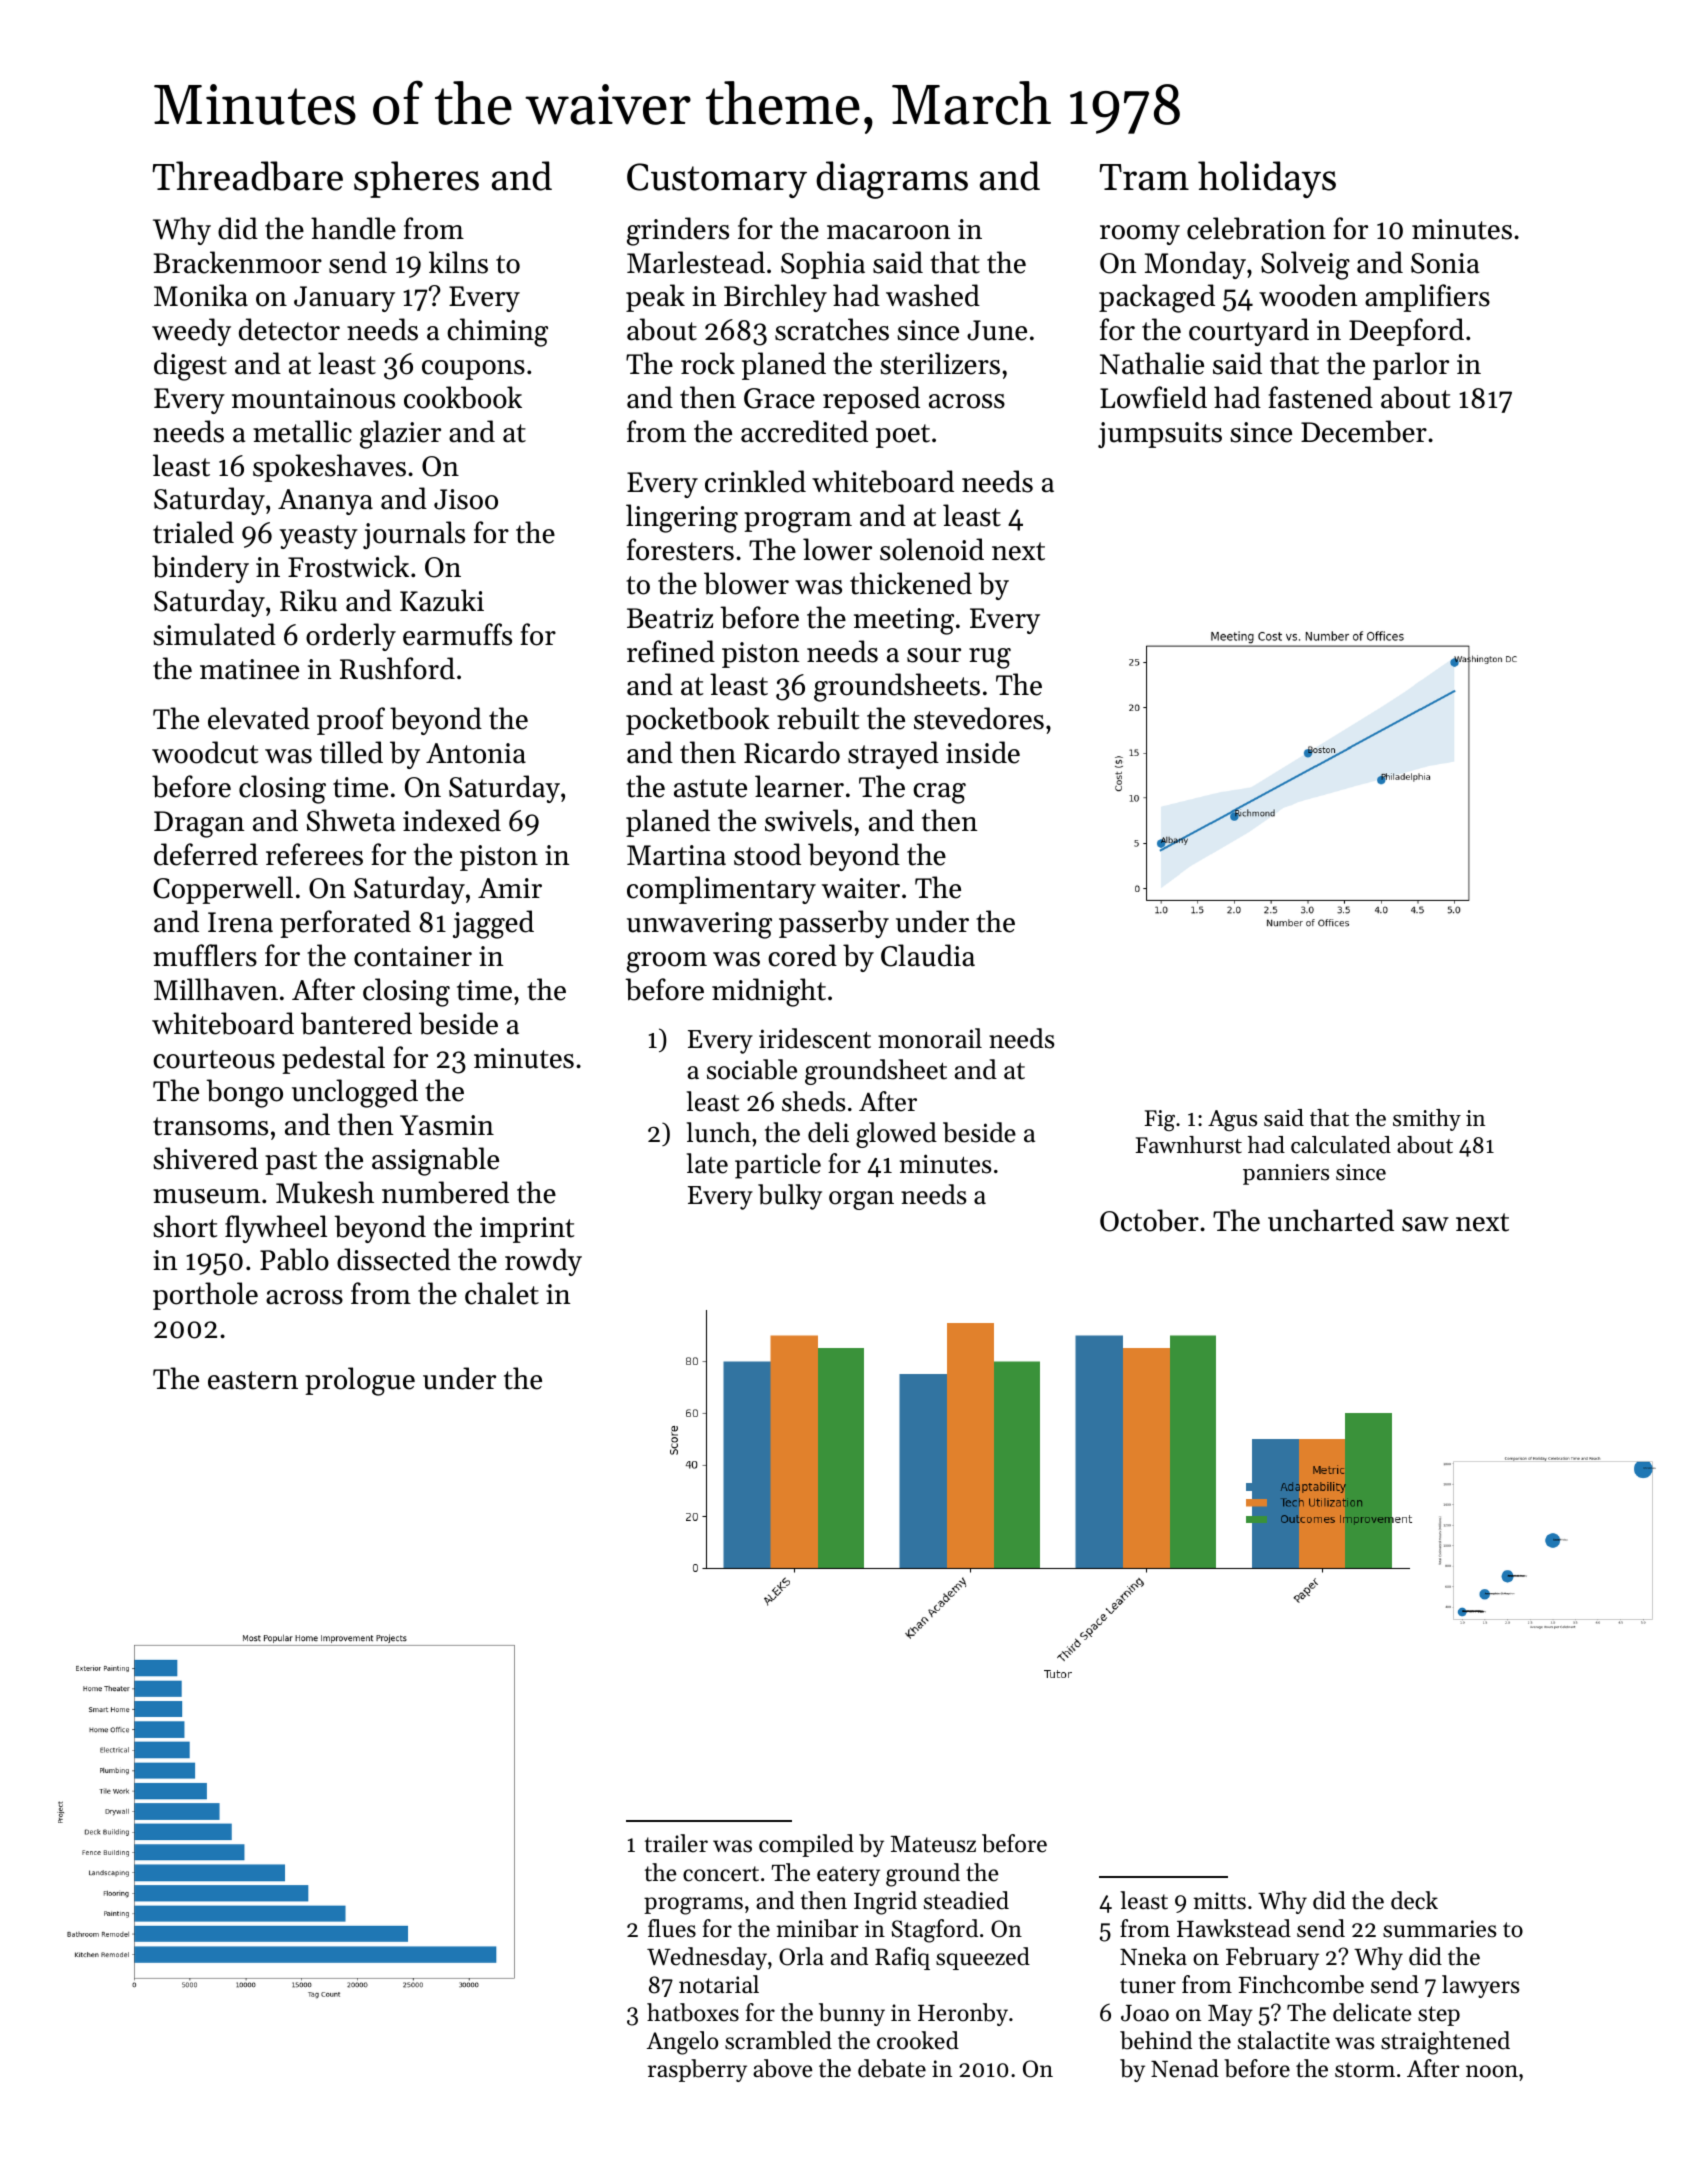 The height and width of the screenshot is (2178, 1683). What do you see at coordinates (698, 721) in the screenshot?
I see `pocketbook` at bounding box center [698, 721].
